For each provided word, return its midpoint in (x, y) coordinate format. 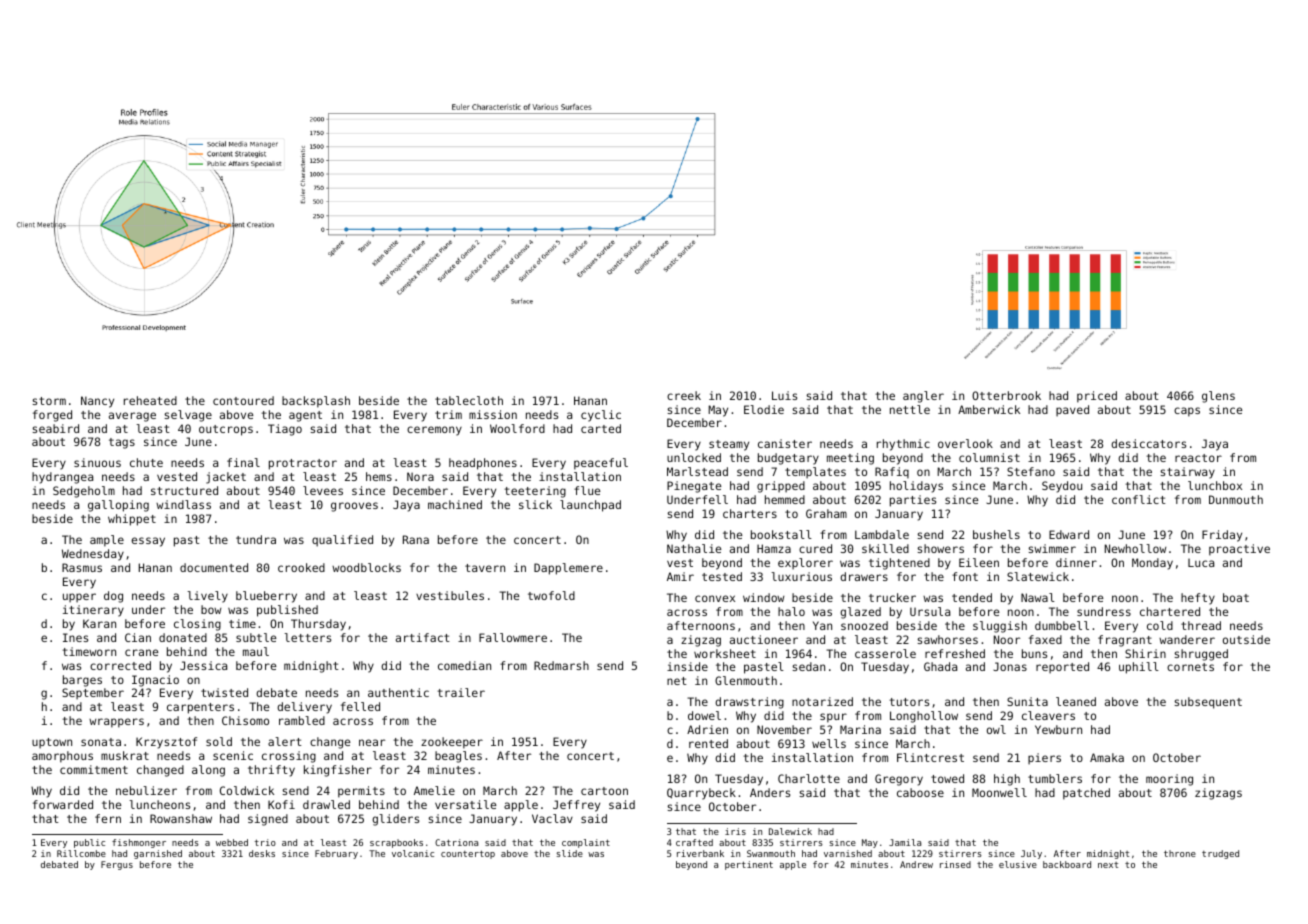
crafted (694, 842)
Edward (1069, 534)
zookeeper (452, 743)
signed (268, 820)
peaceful (601, 464)
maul (256, 651)
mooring (1169, 780)
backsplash (316, 402)
